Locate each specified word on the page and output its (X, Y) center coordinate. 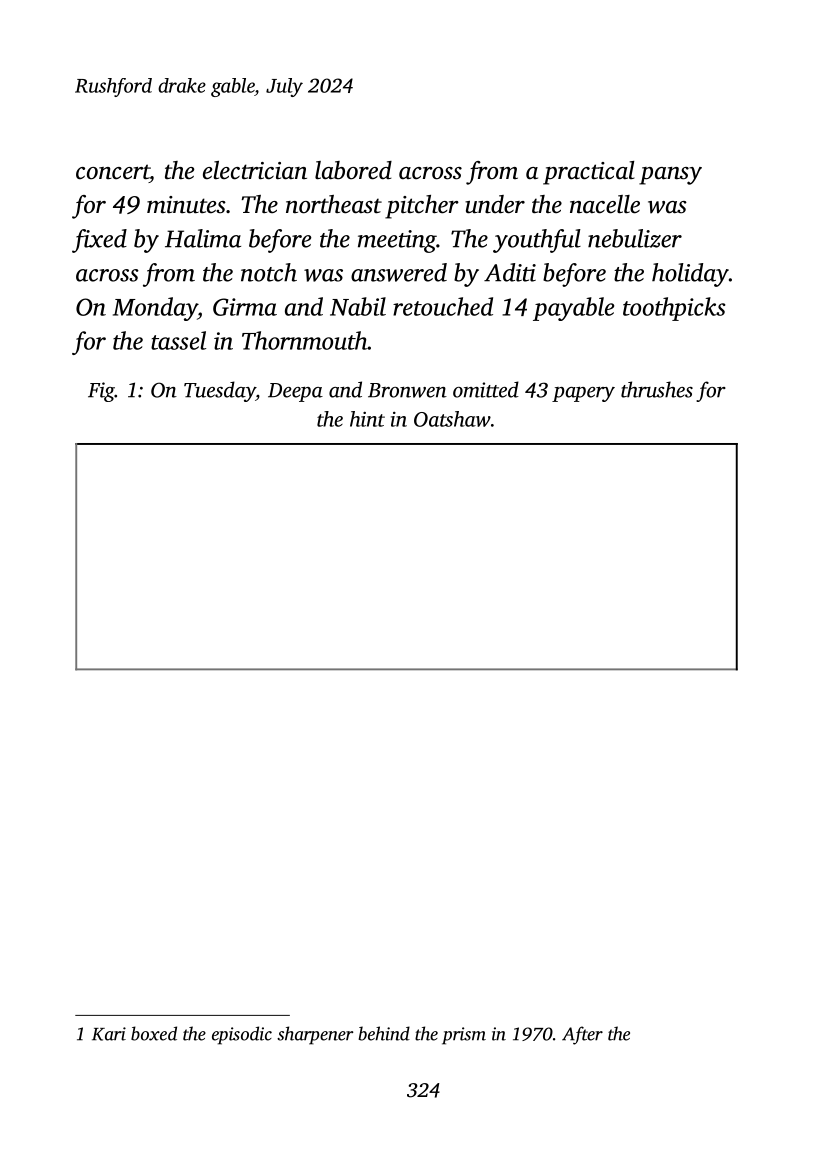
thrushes (657, 389)
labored (353, 170)
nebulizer (635, 238)
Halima (203, 238)
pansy (670, 176)
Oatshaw (452, 419)
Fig (101, 392)
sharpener (315, 1035)
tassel (178, 340)
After (582, 1035)
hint (367, 419)
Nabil (358, 306)
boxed (154, 1033)
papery (583, 394)
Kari (109, 1034)
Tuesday (220, 391)
